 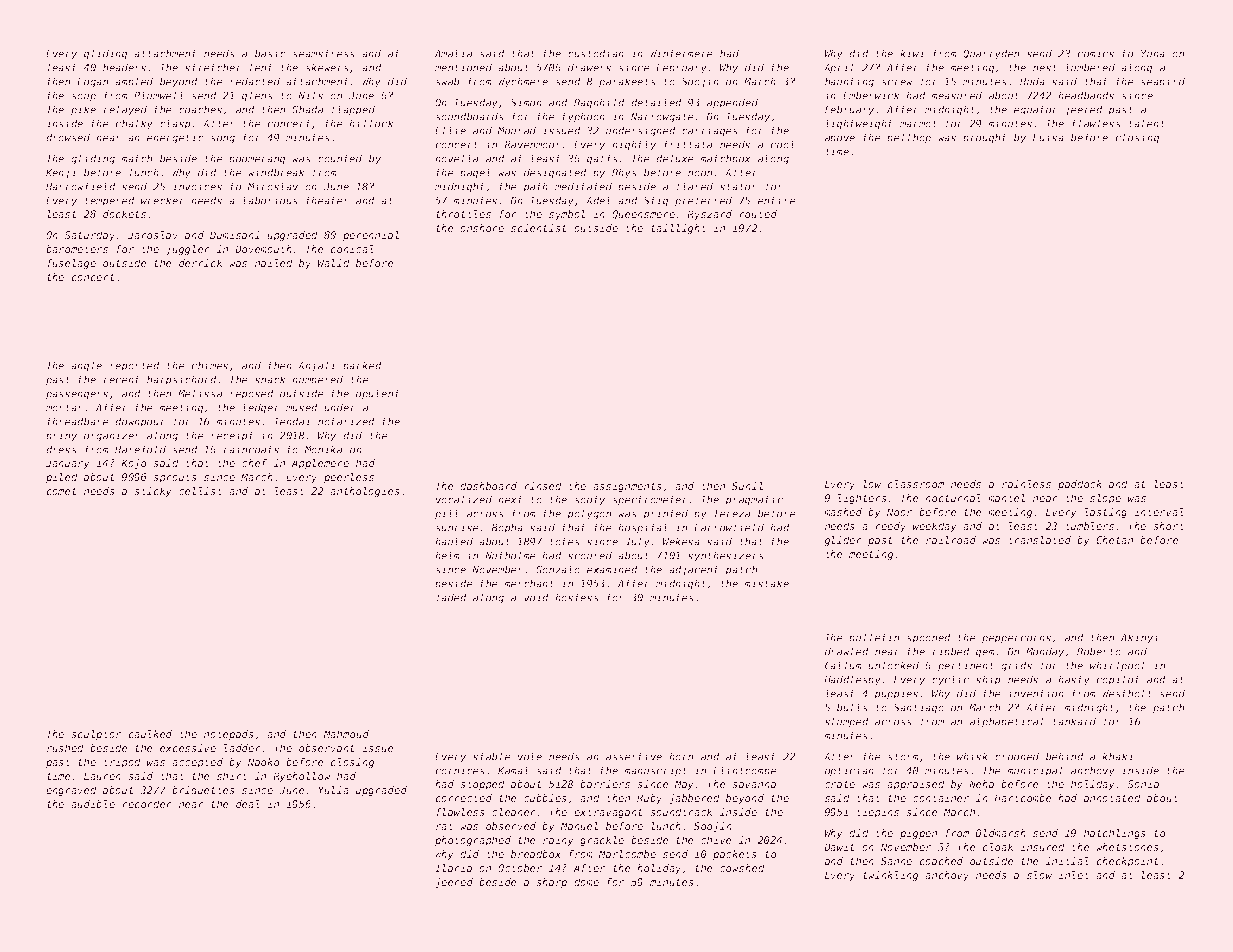 I want to click on entire, so click(x=777, y=200).
